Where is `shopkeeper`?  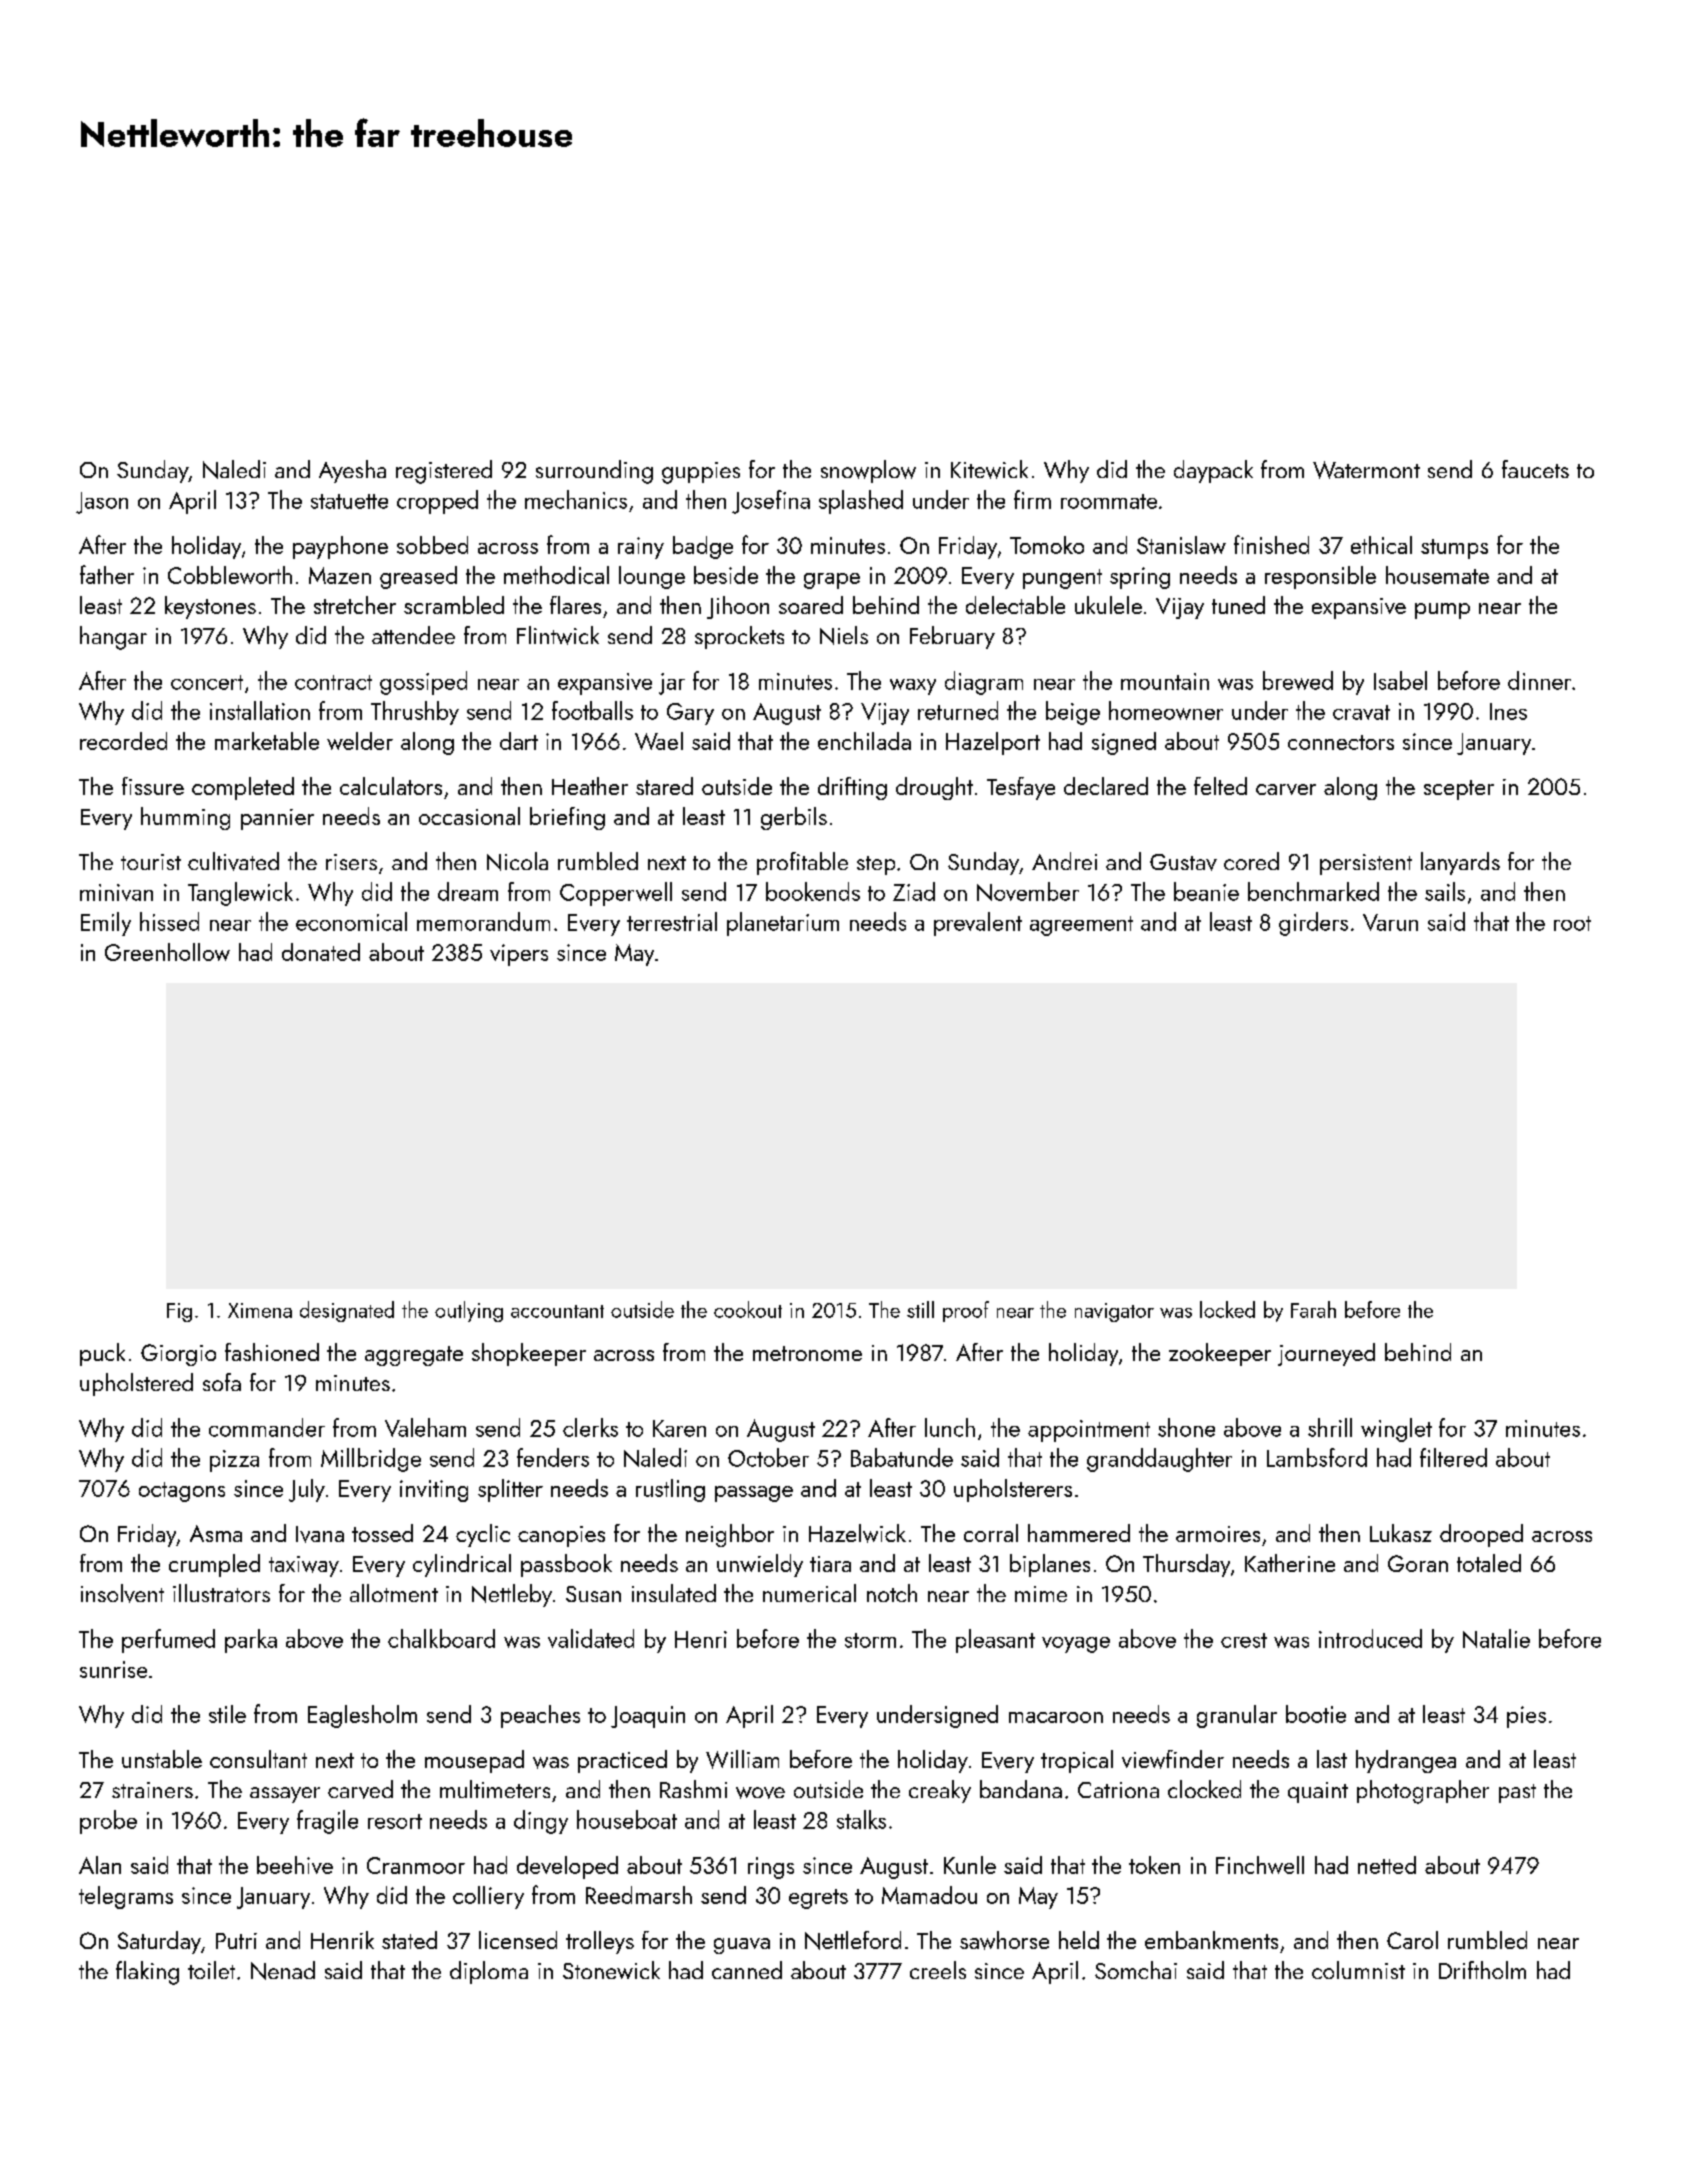
shopkeeper is located at coordinates (529, 1354).
